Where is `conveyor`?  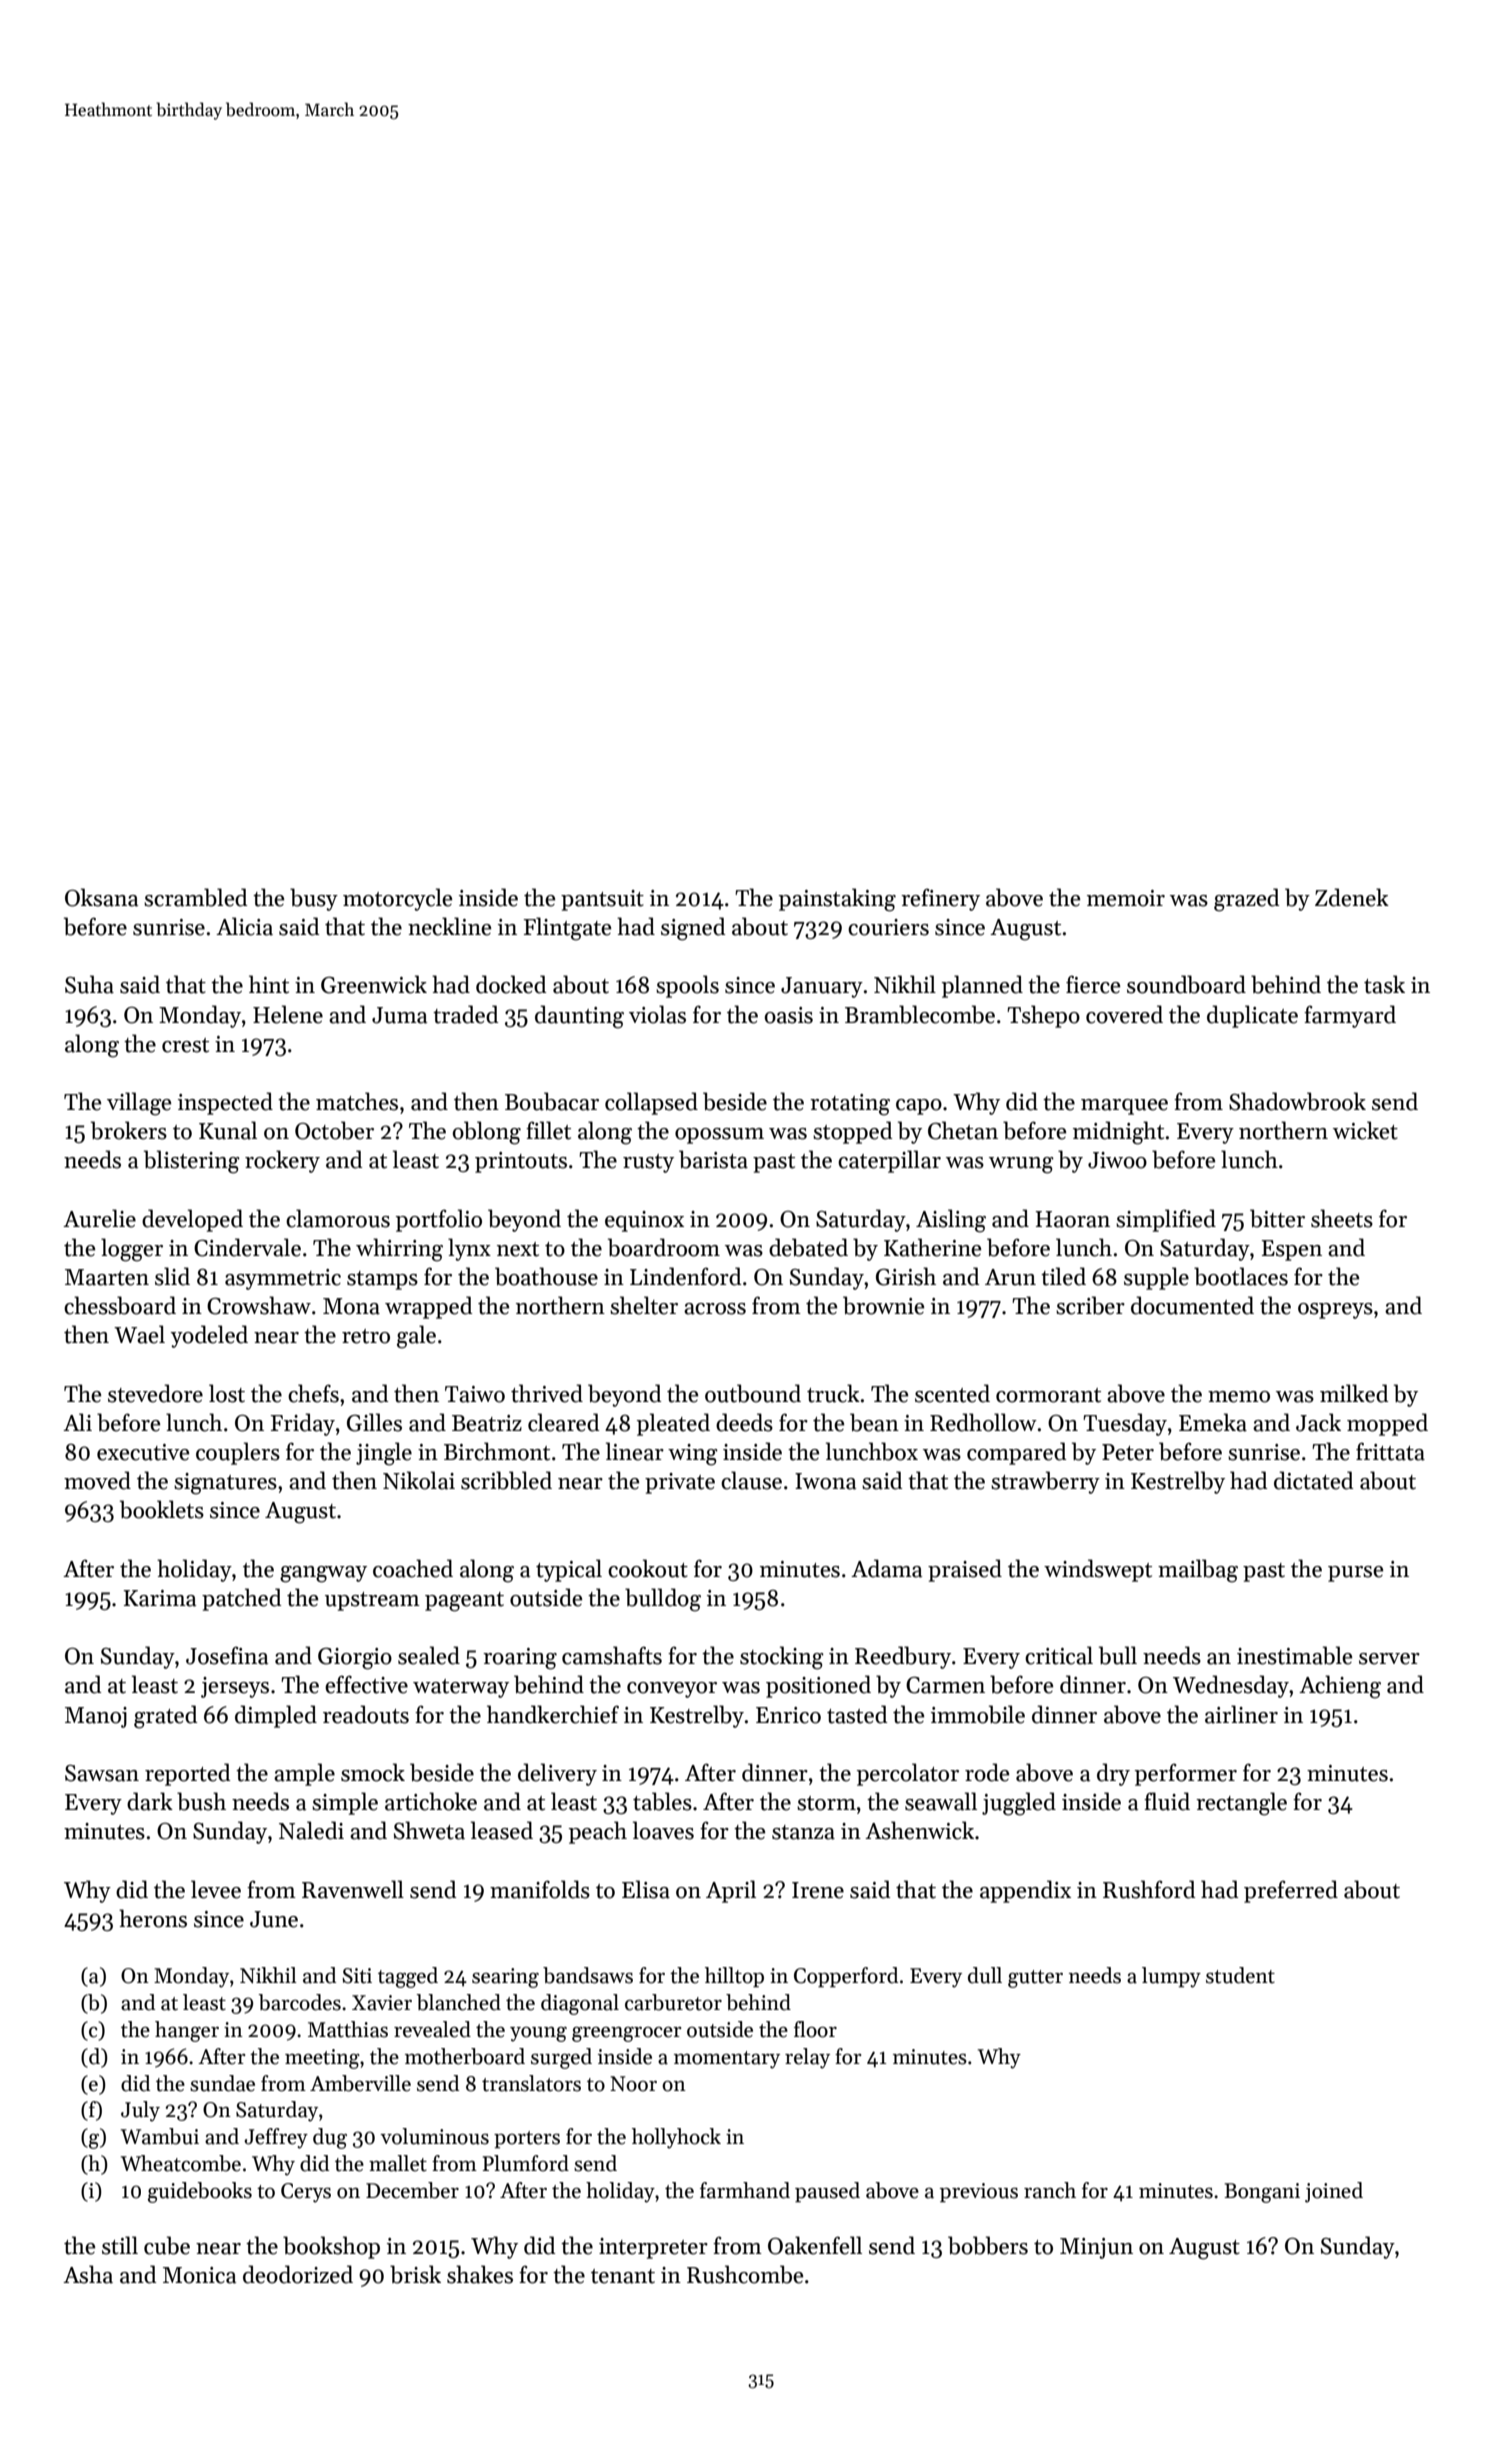 conveyor is located at coordinates (672, 1690).
